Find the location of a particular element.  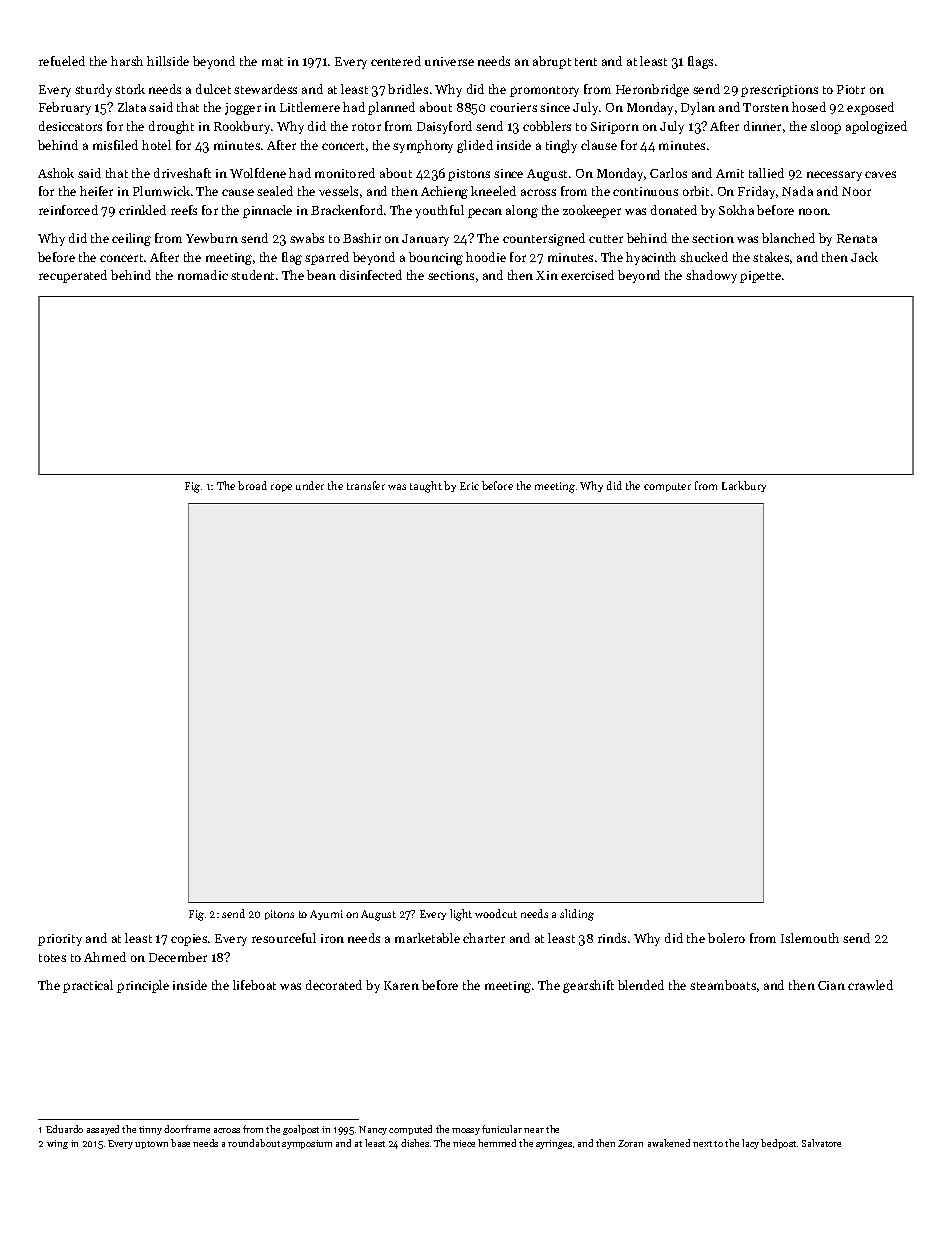

symposium is located at coordinates (307, 1144).
